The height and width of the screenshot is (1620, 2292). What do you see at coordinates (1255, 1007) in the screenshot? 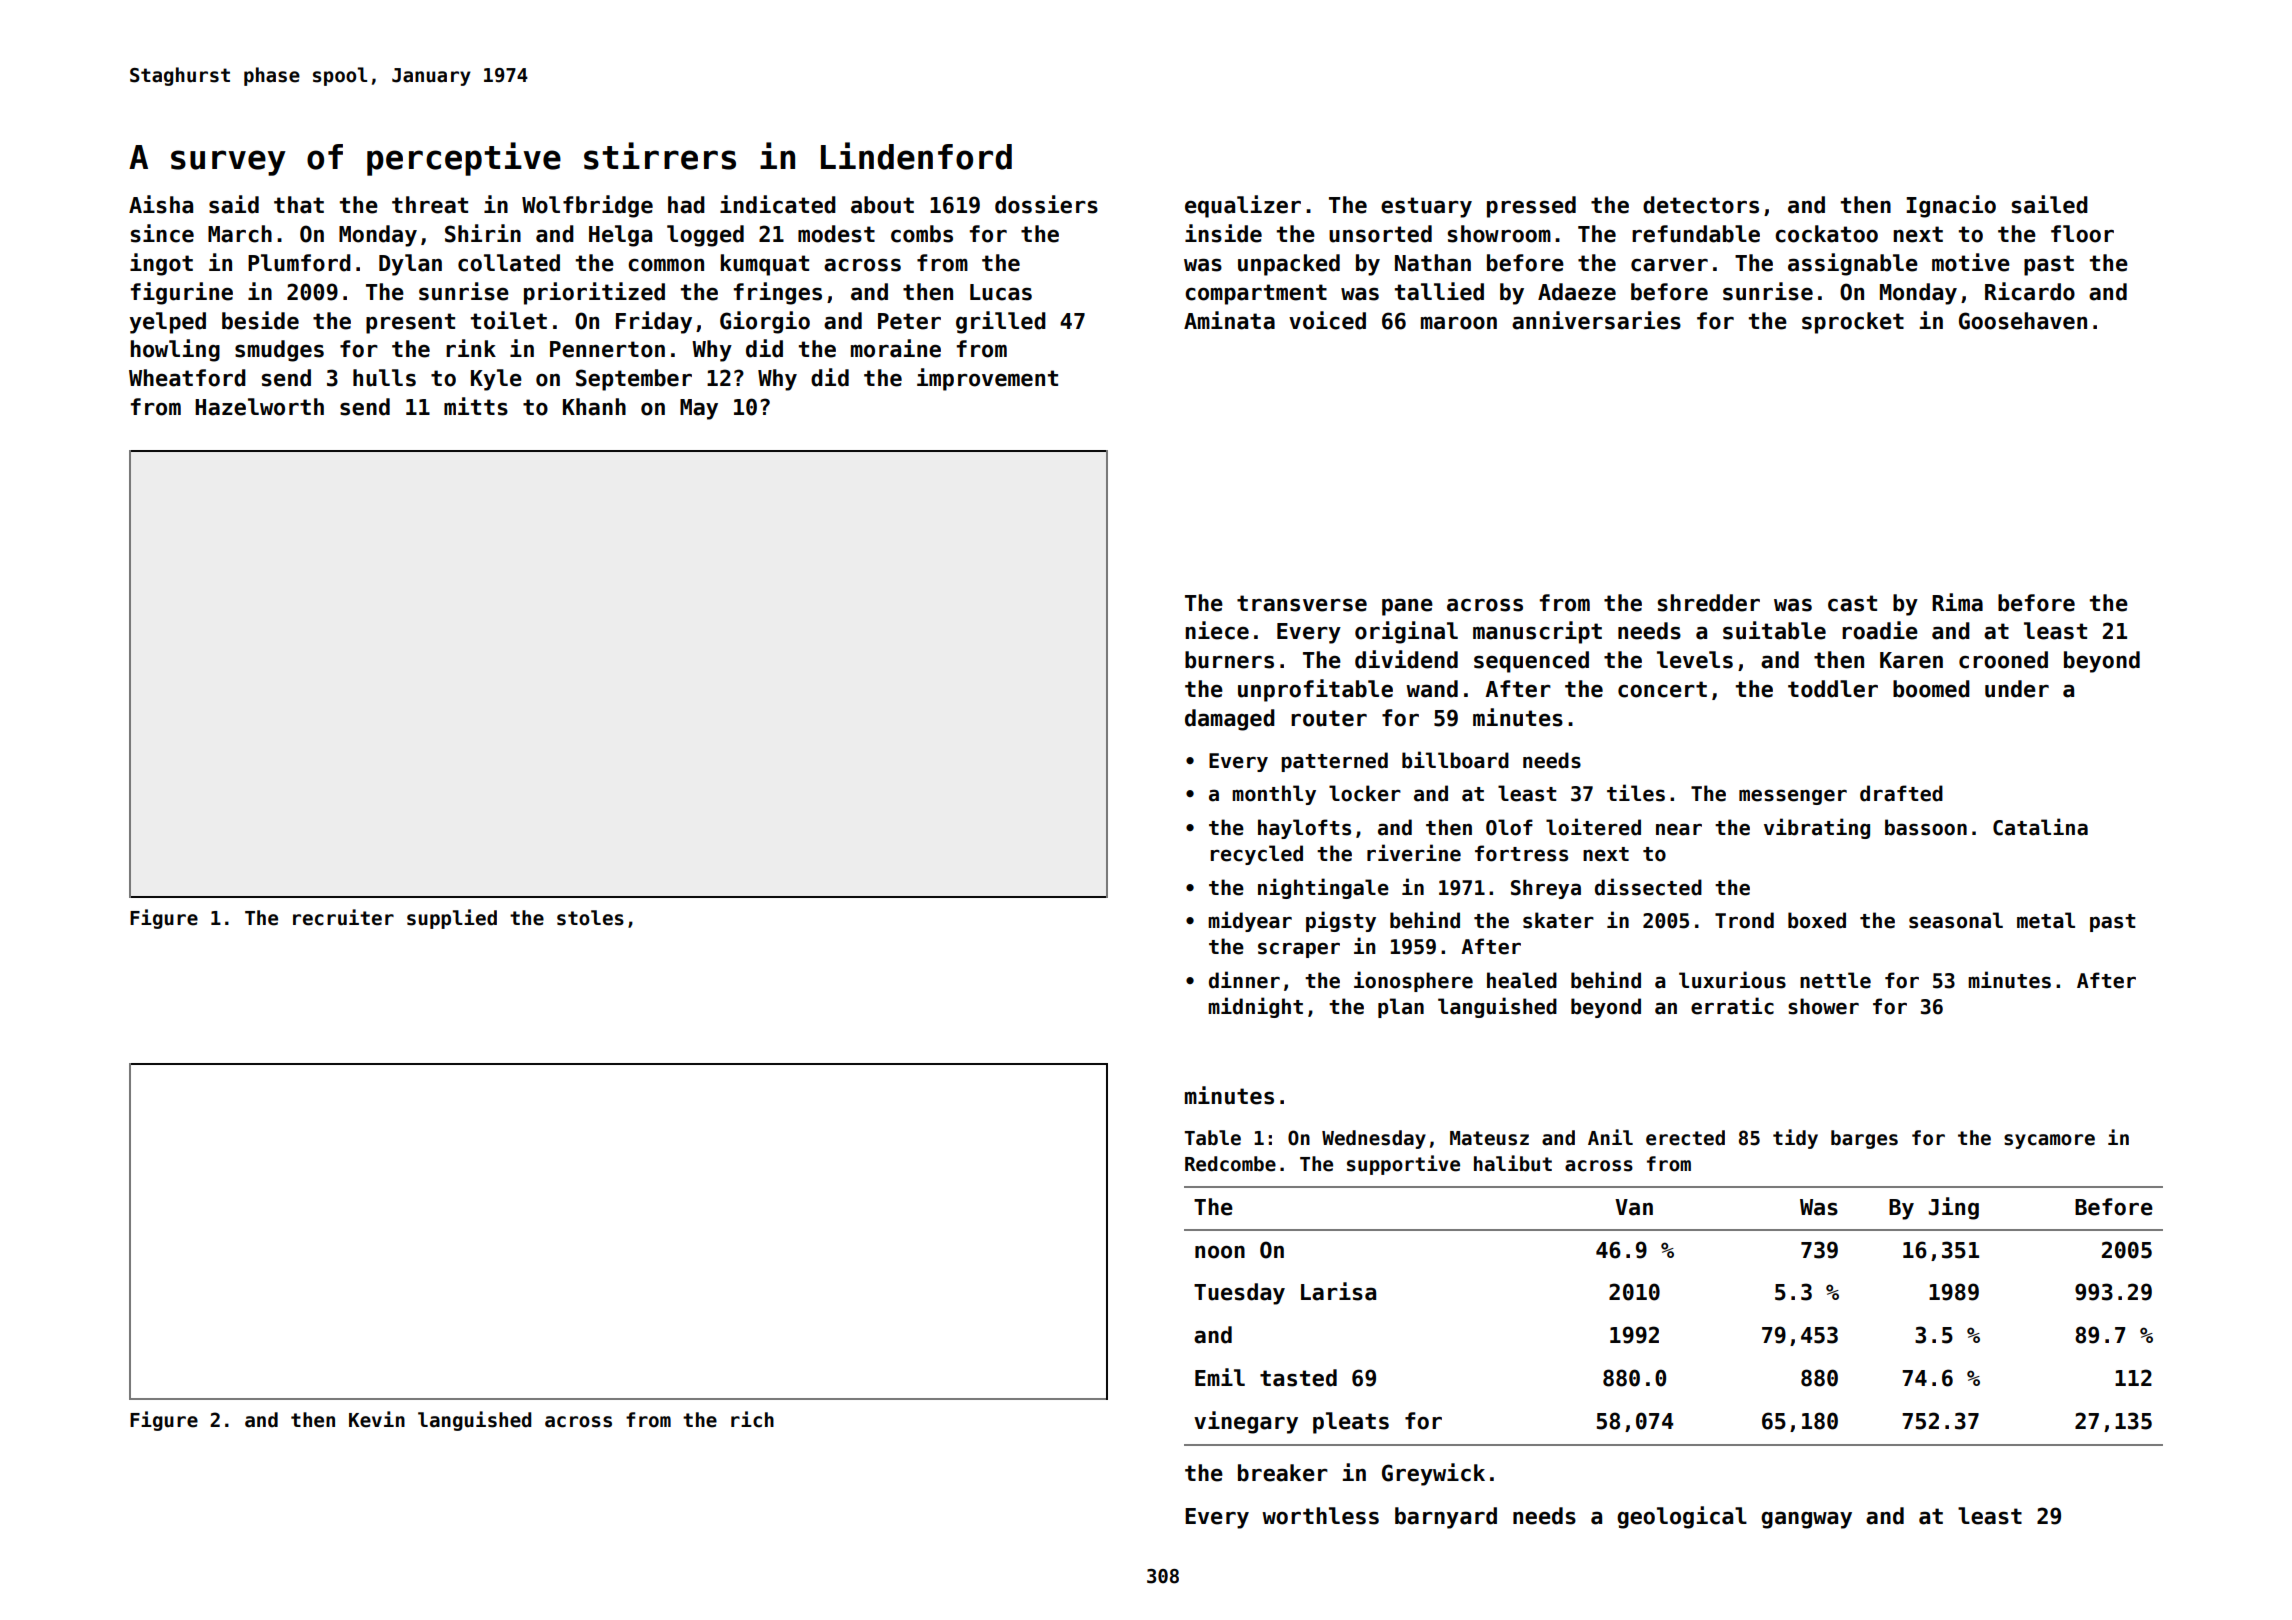
I see `midnight` at bounding box center [1255, 1007].
